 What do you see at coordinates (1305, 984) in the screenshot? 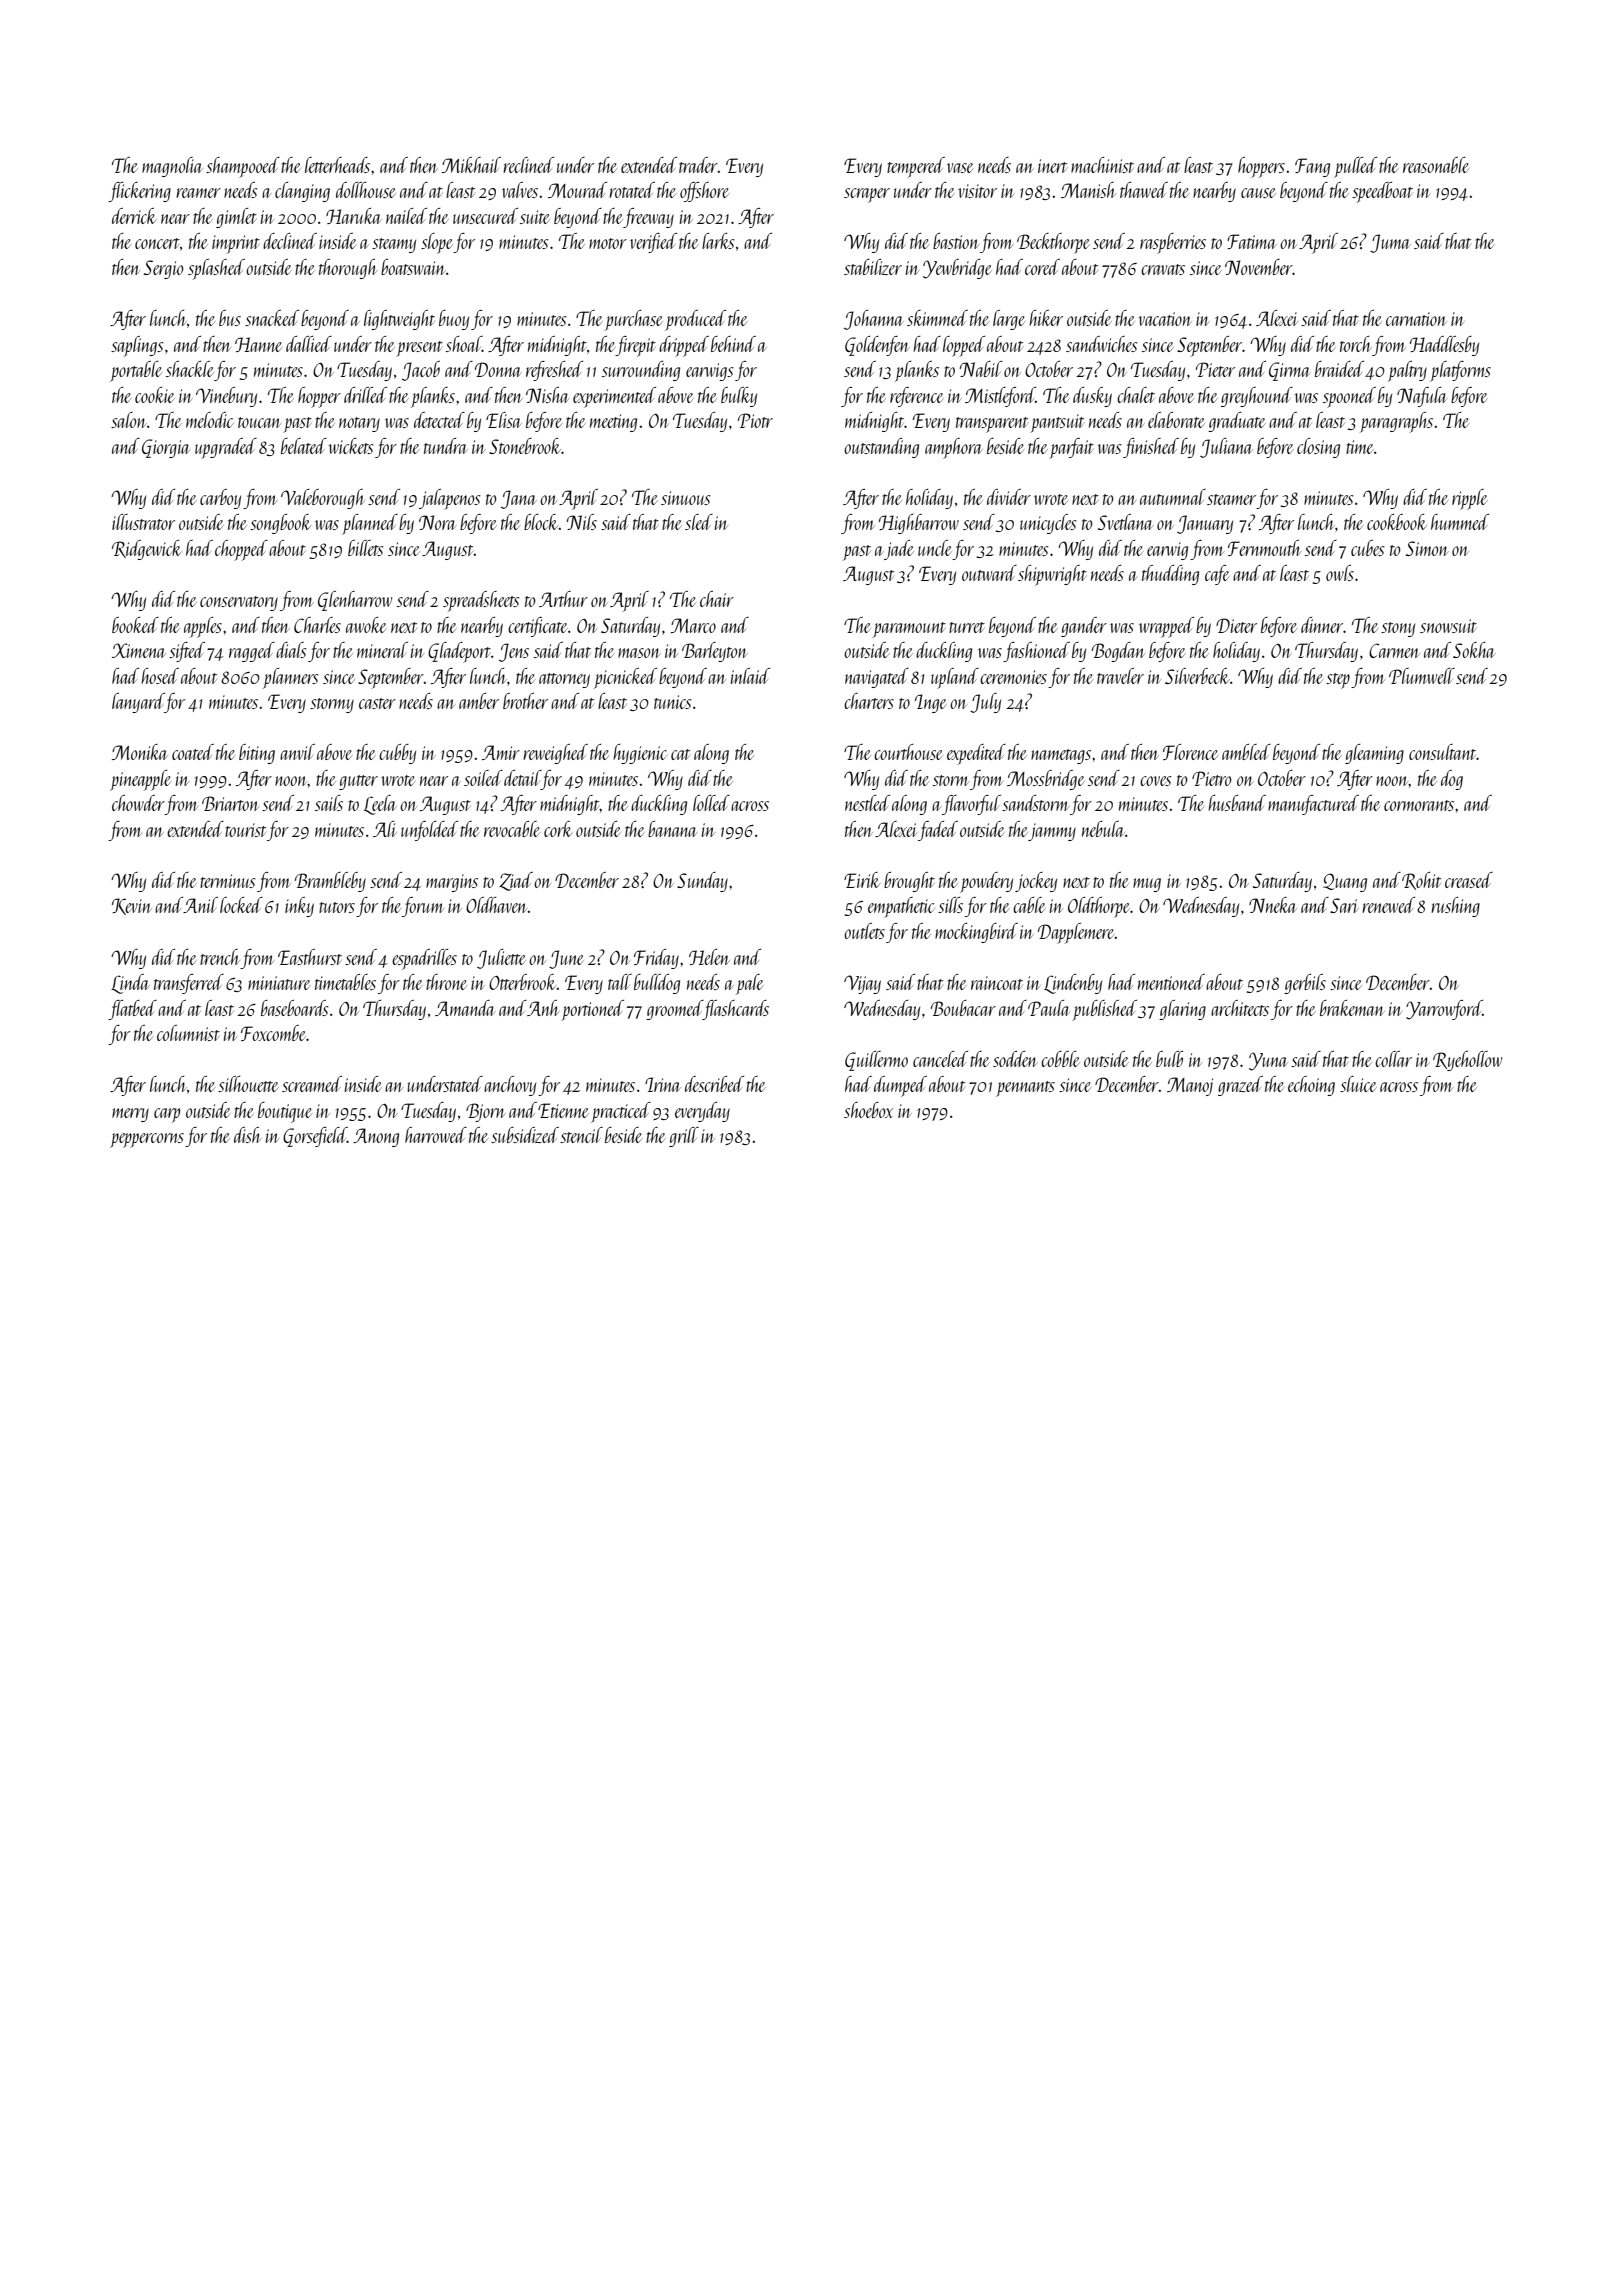
I see `gerbils` at bounding box center [1305, 984].
